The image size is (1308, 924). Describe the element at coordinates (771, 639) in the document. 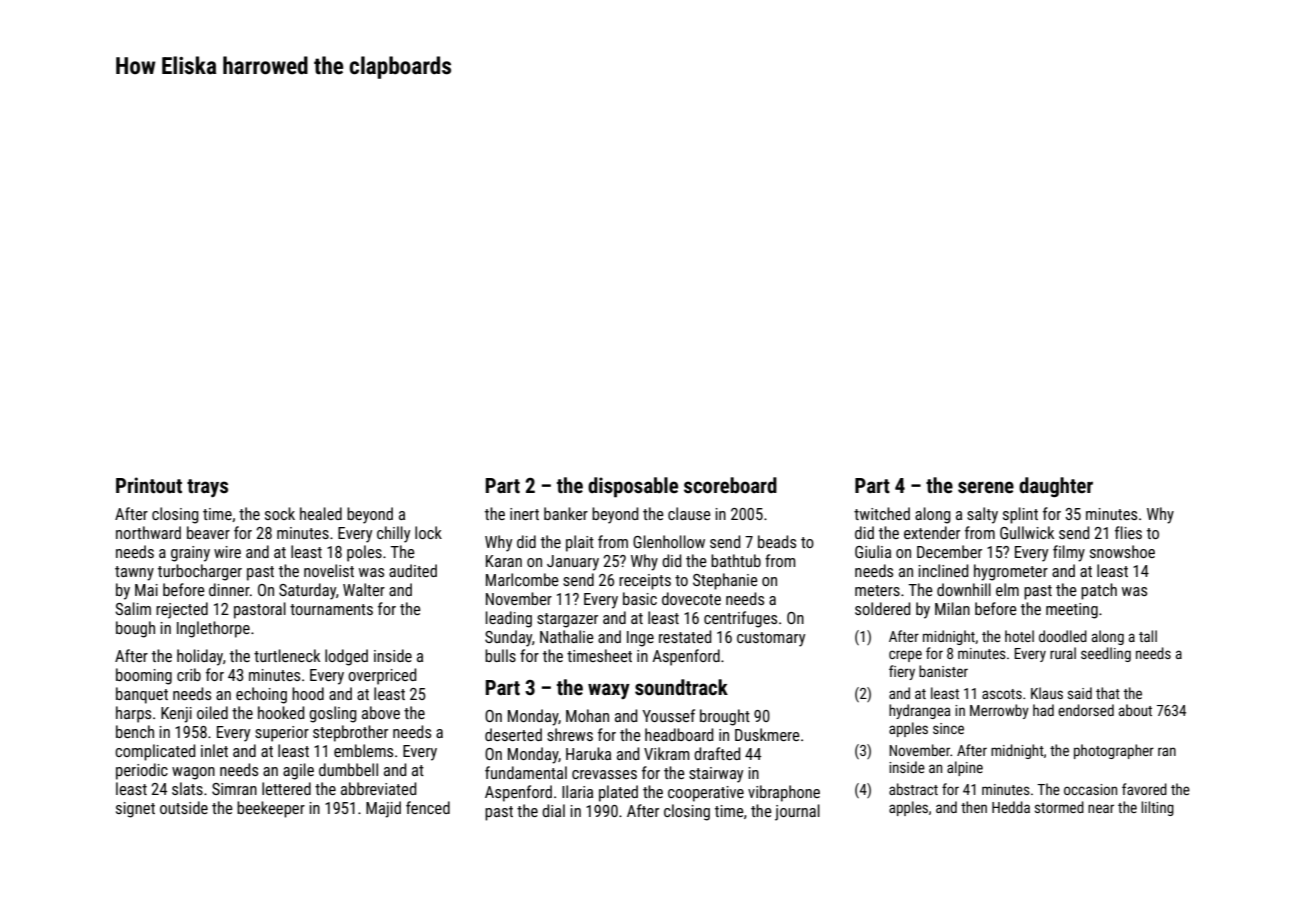

I see `customary` at that location.
